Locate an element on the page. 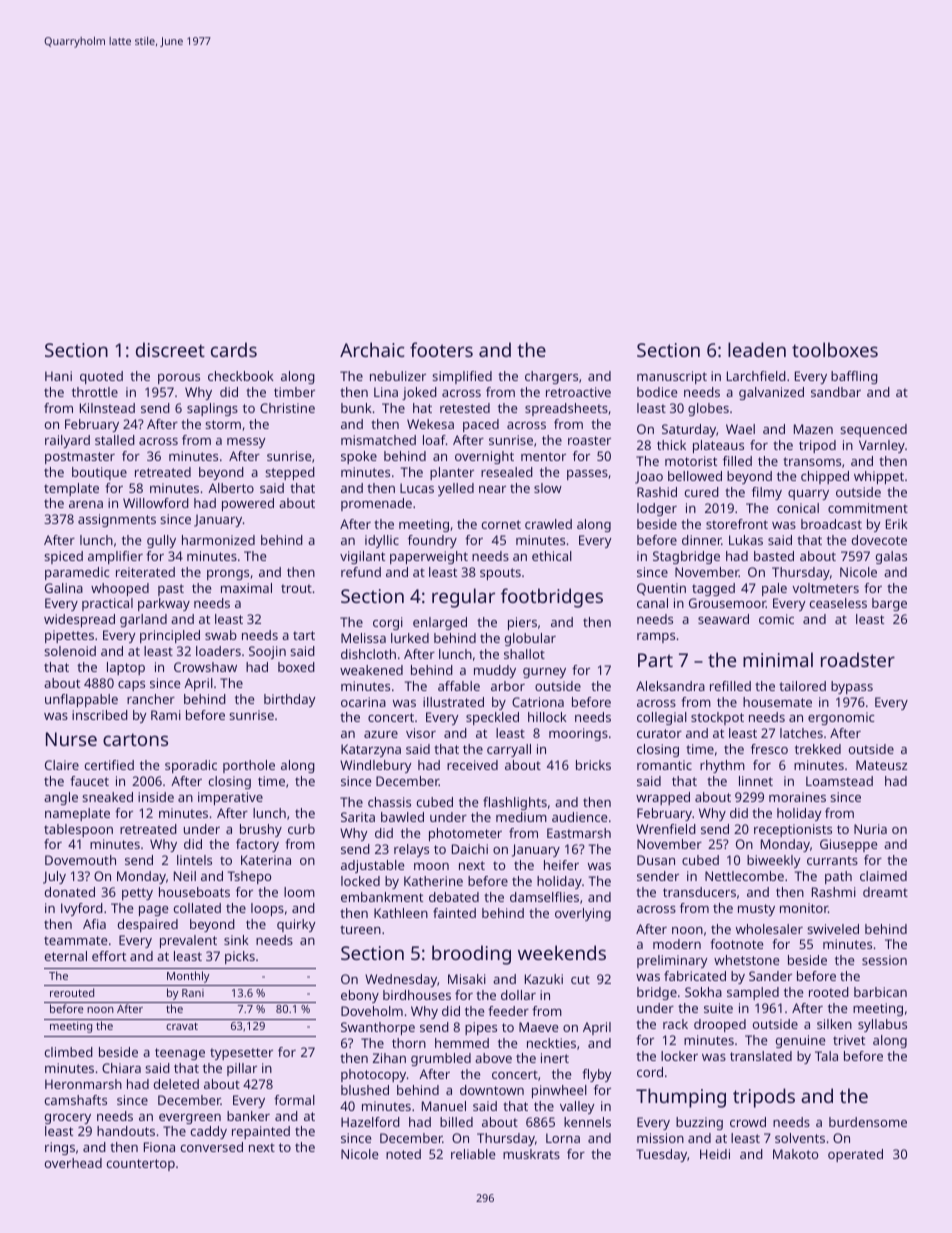 The image size is (952, 1233). whippet is located at coordinates (879, 477).
